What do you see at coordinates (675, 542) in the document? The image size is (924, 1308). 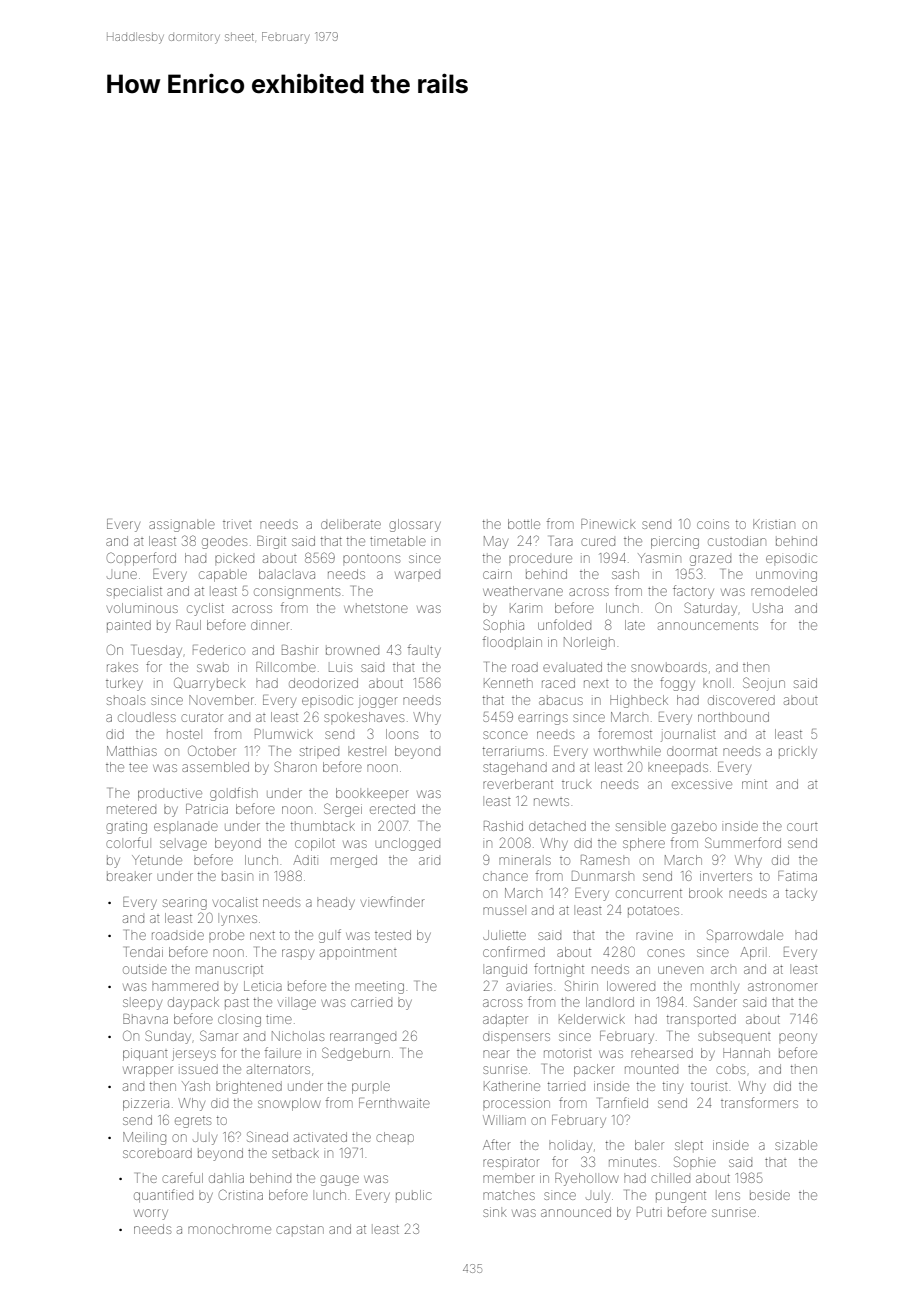 I see `piercing` at bounding box center [675, 542].
